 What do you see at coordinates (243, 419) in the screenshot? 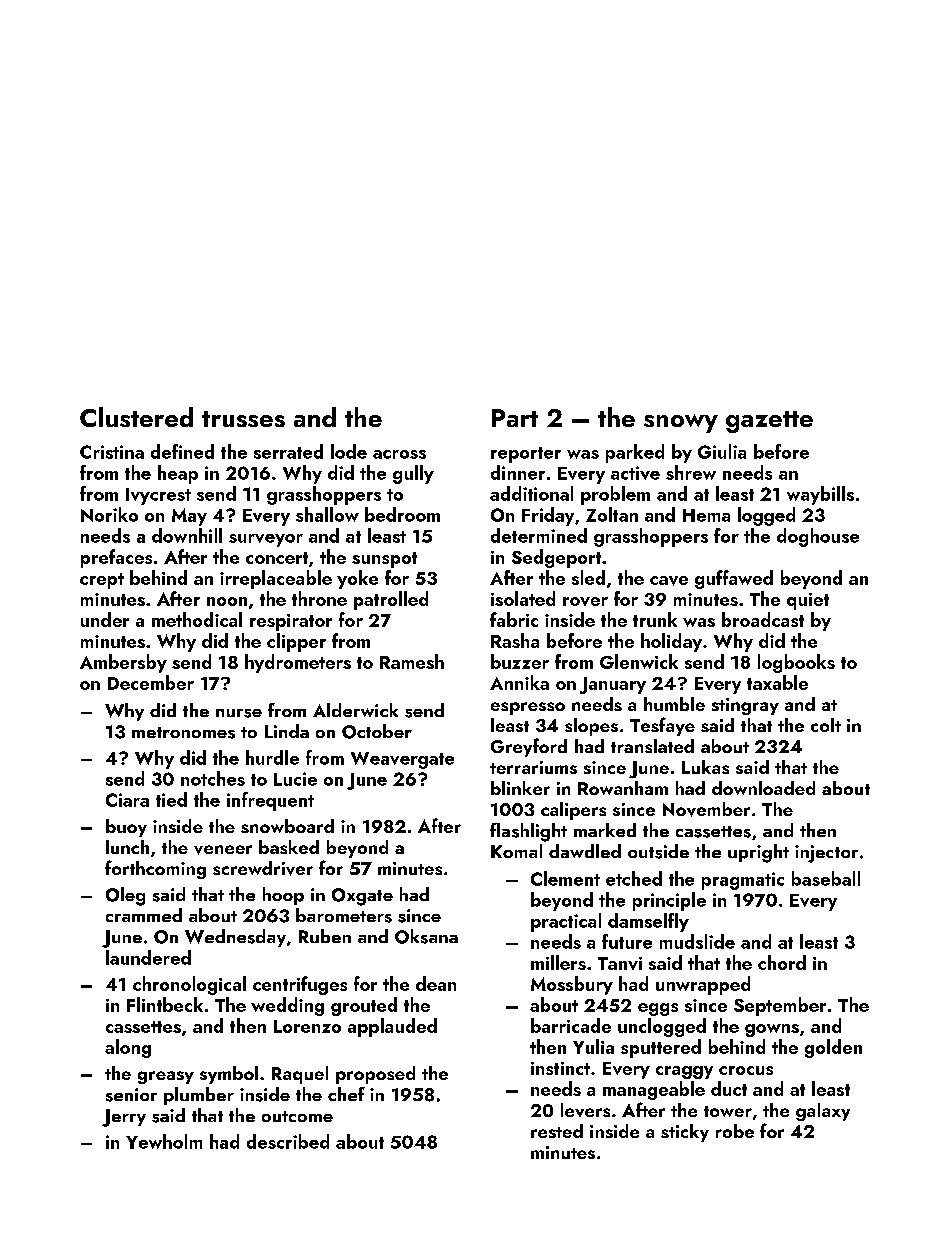
I see `trusses` at bounding box center [243, 419].
